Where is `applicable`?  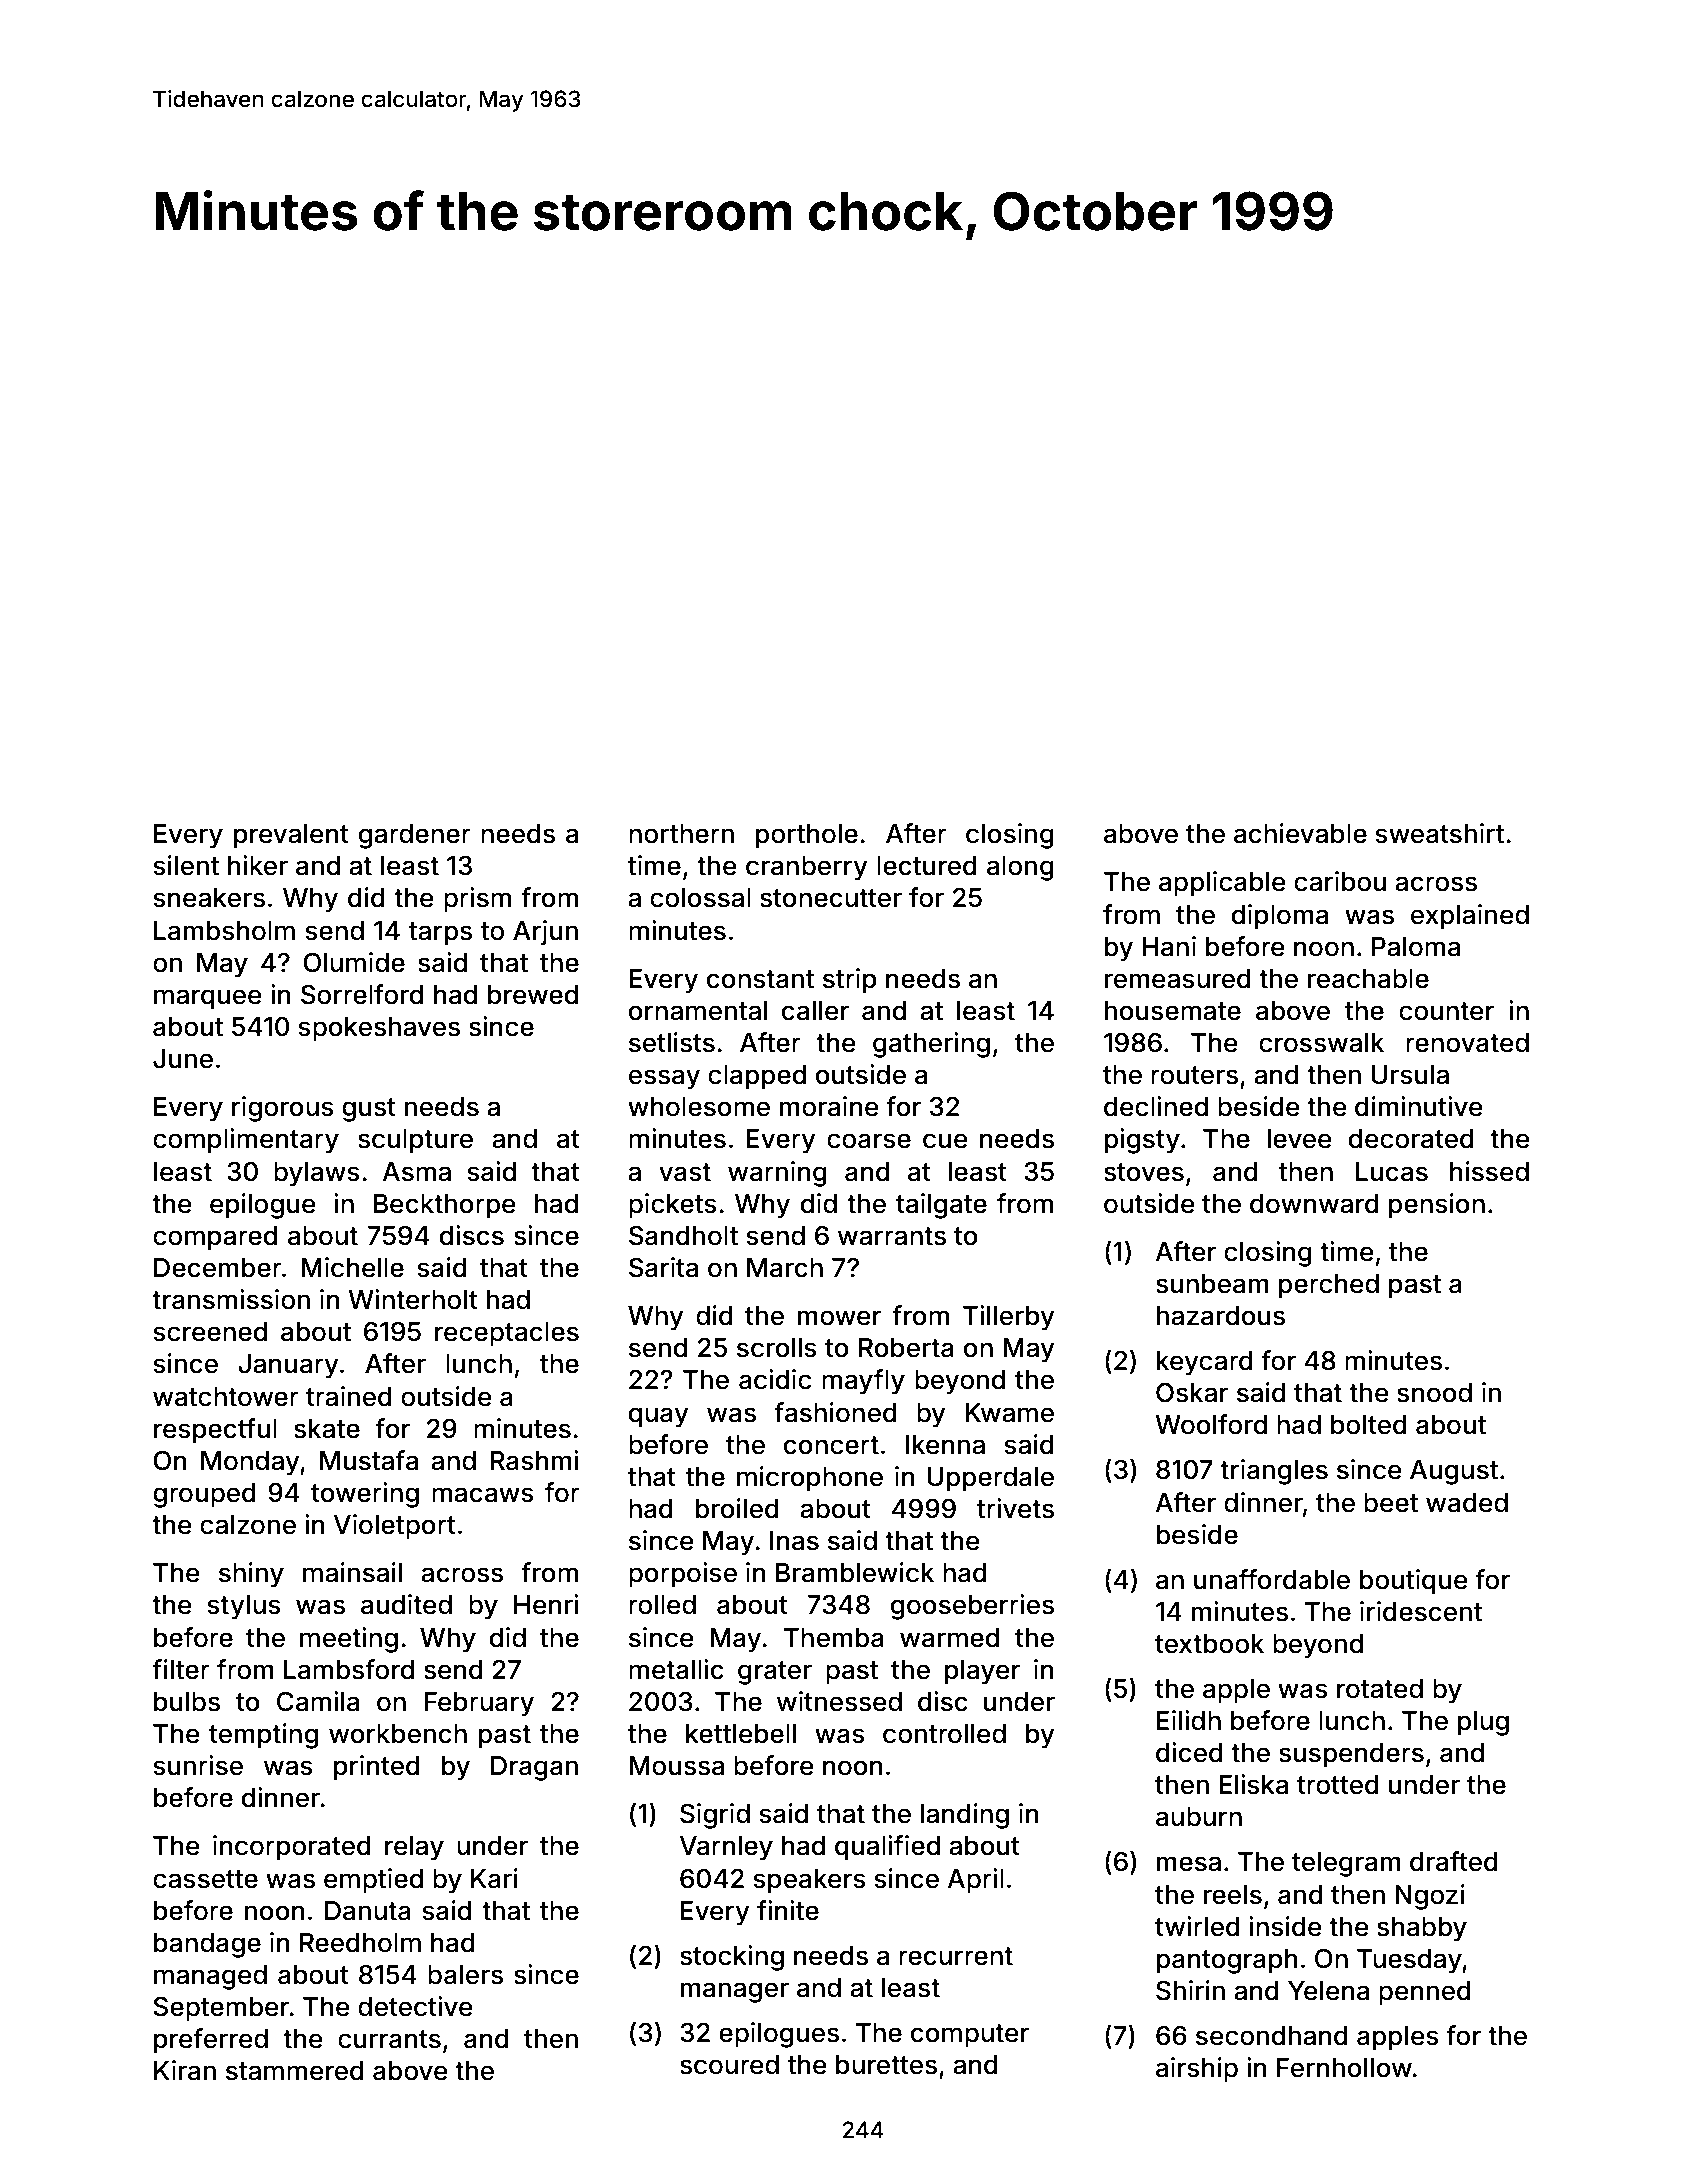
applicable is located at coordinates (1222, 884).
